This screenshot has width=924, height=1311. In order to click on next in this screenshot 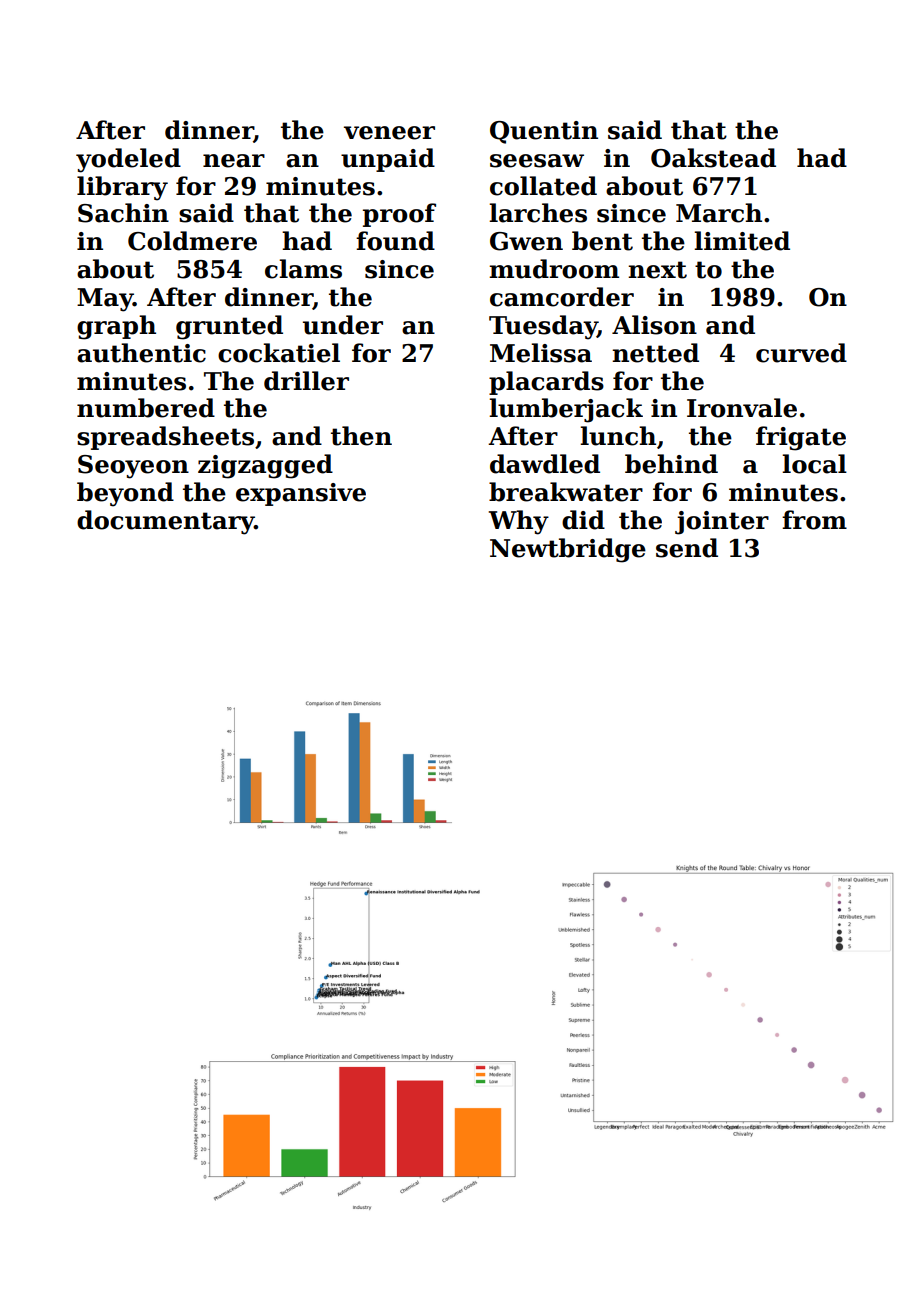, I will do `click(657, 270)`.
